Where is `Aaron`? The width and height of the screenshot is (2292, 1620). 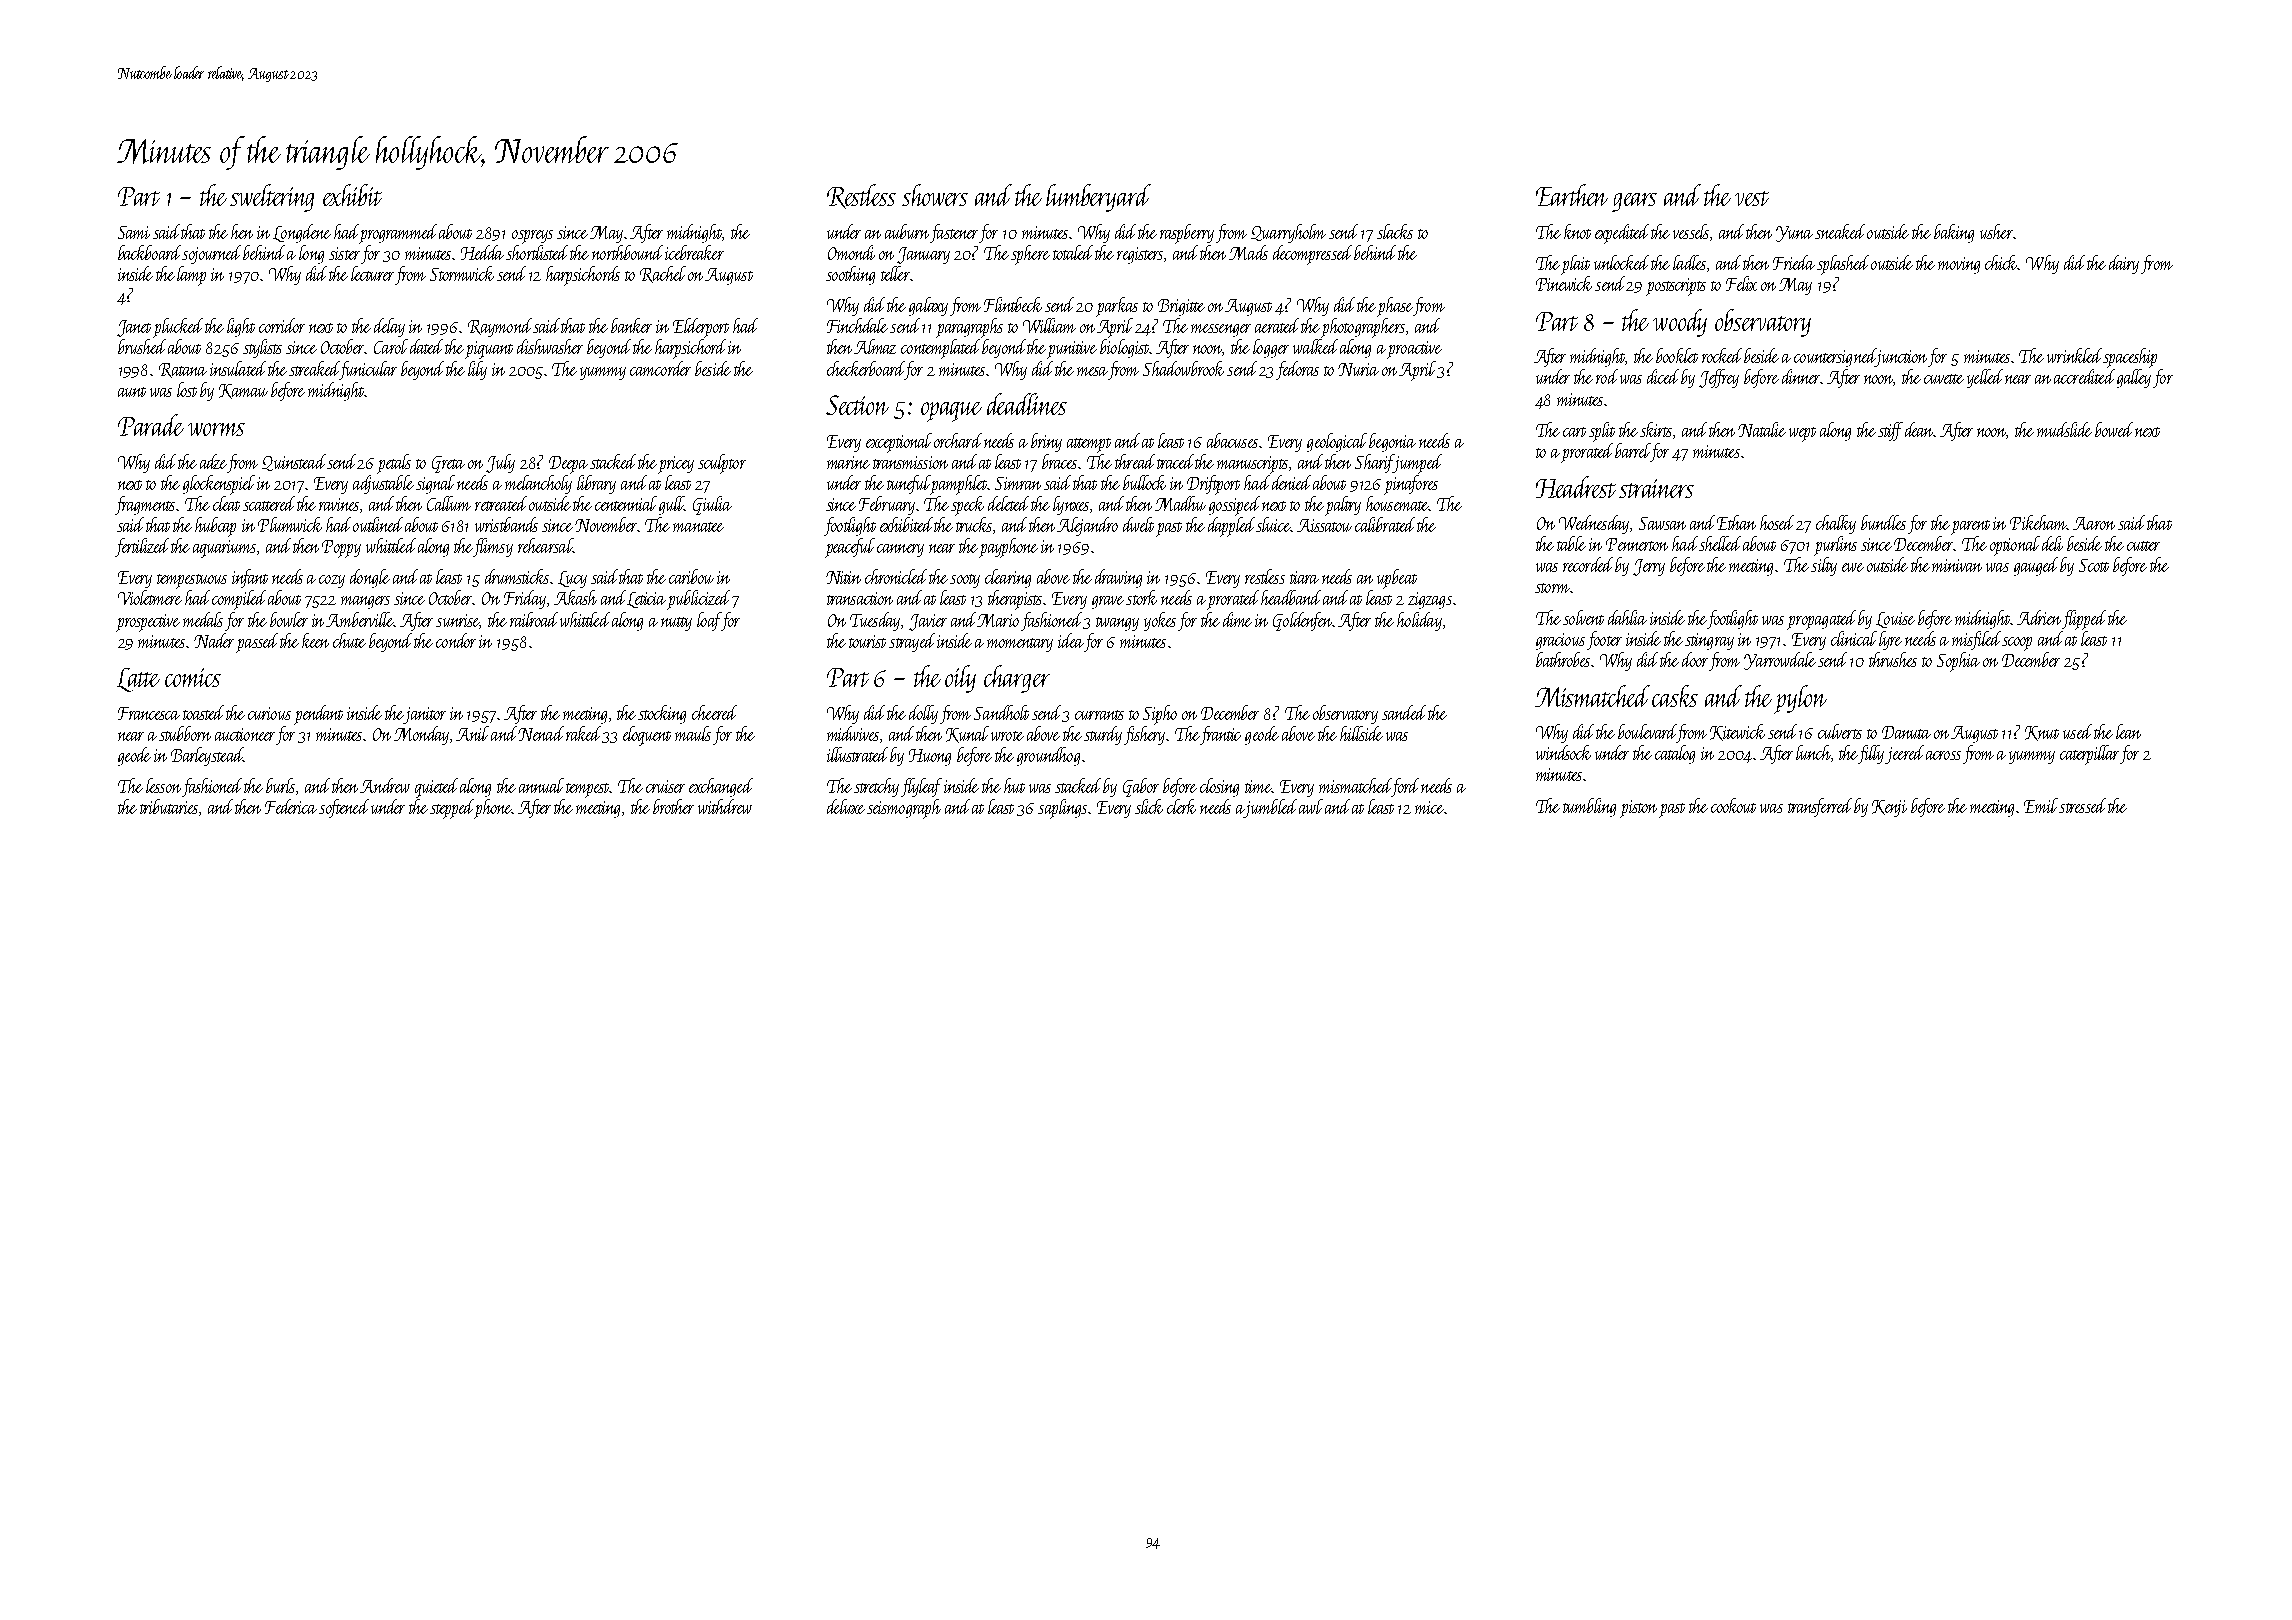
Aaron is located at coordinates (2094, 523).
